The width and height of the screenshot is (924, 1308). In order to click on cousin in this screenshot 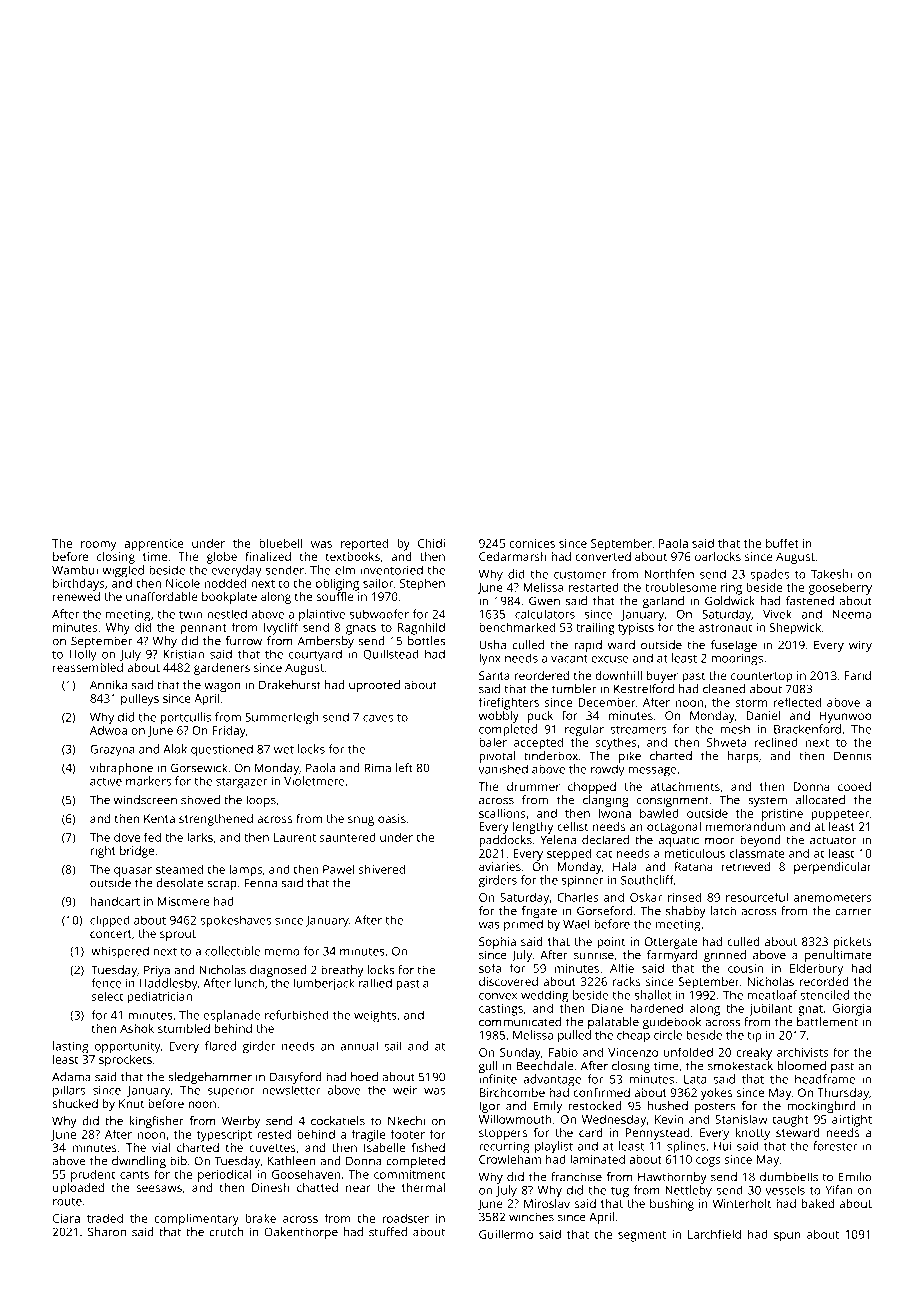, I will do `click(745, 968)`.
